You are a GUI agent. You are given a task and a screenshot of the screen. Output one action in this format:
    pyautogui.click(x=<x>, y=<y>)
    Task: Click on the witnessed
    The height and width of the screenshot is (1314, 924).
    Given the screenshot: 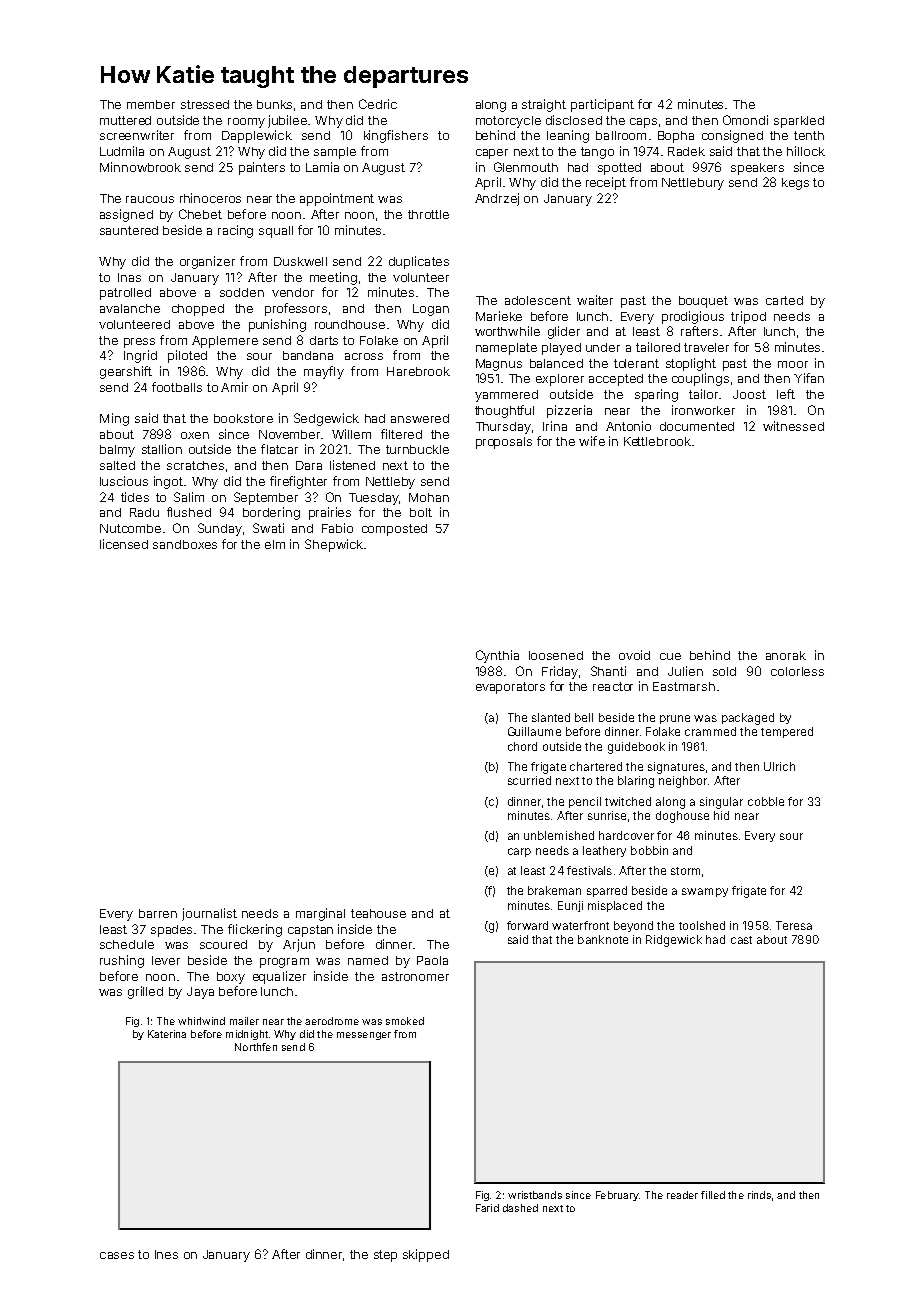 What is the action you would take?
    pyautogui.click(x=793, y=426)
